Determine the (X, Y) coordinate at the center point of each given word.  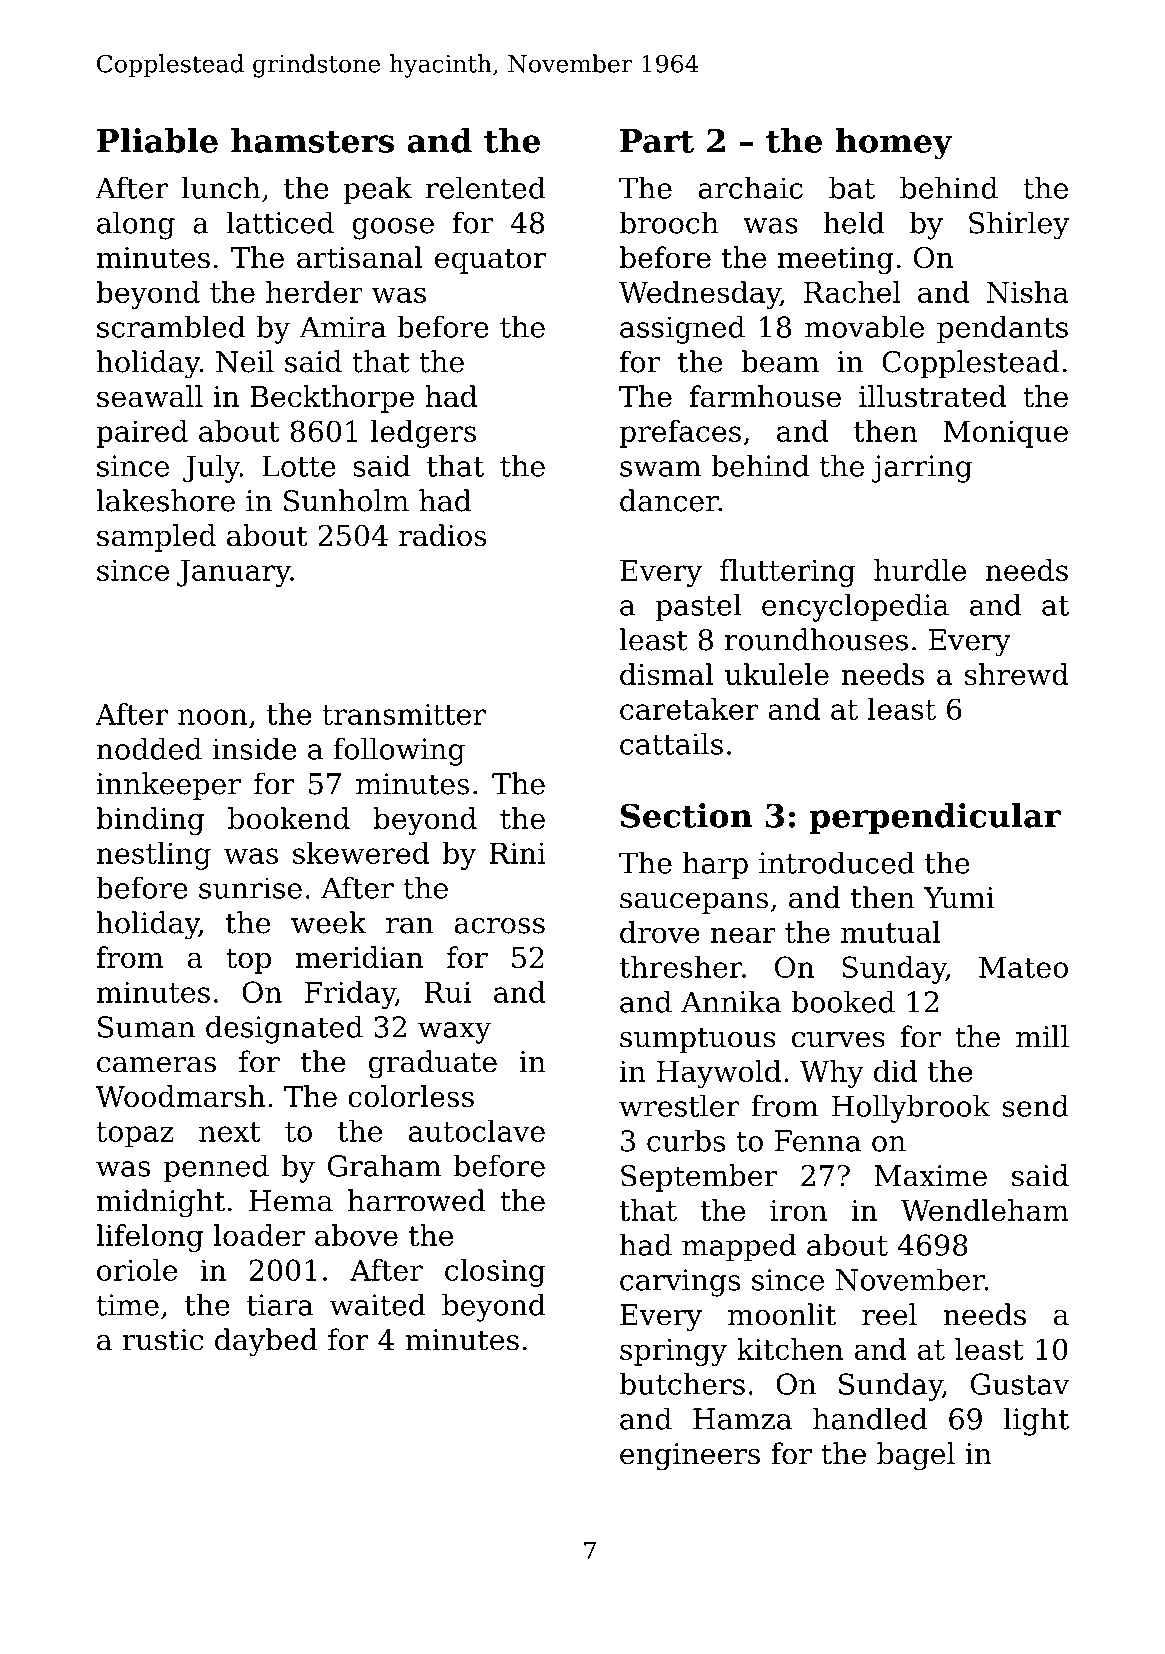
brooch (669, 222)
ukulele (777, 674)
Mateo (1023, 967)
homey (894, 144)
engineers (690, 1457)
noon (212, 717)
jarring (921, 469)
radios (442, 535)
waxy (454, 1033)
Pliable (157, 140)
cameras (156, 1065)
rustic (163, 1340)
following (399, 751)
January (234, 573)
